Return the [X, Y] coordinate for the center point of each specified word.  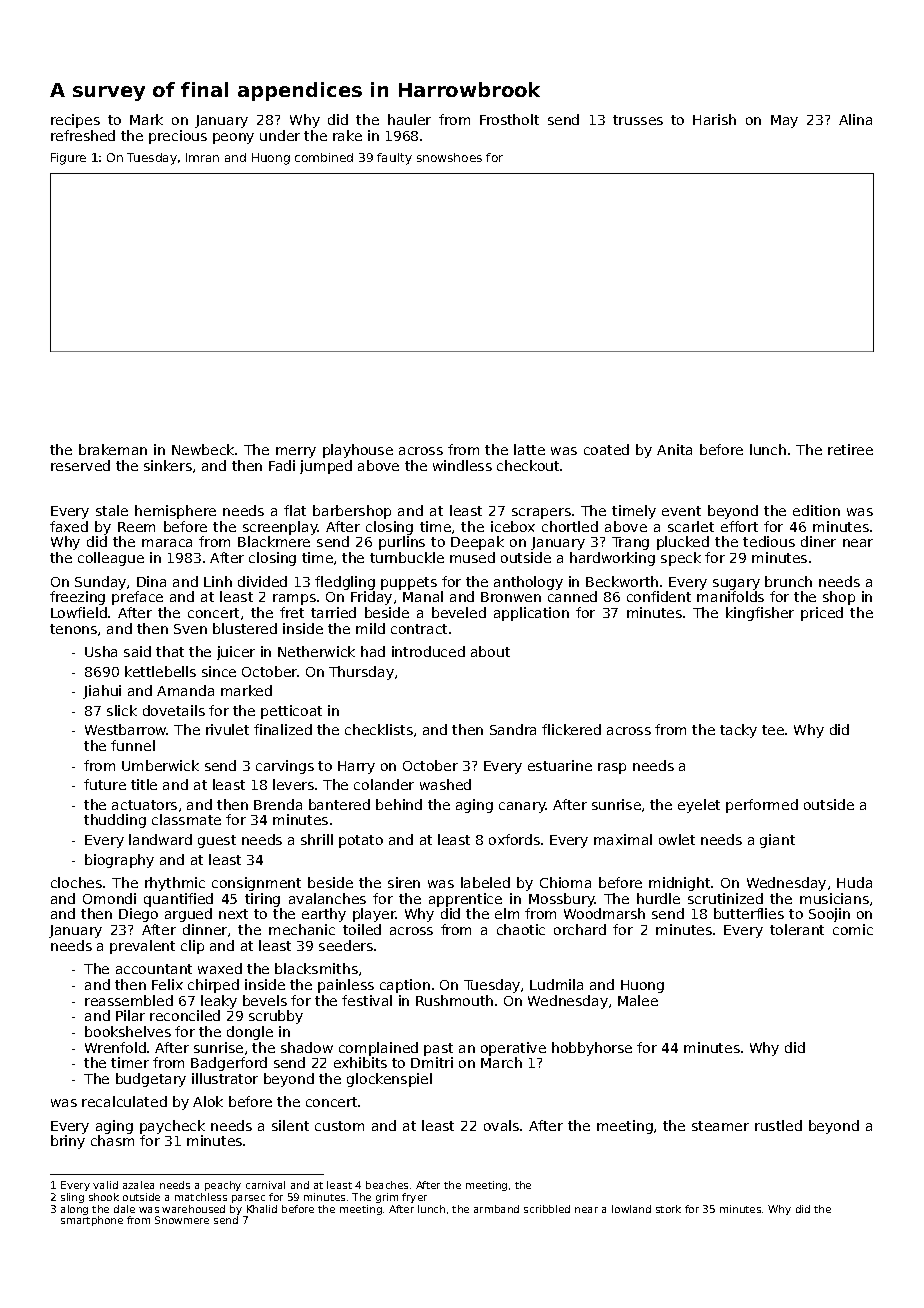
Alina [855, 119]
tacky [738, 731]
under [280, 135]
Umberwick [160, 765]
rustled [778, 1125]
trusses [638, 120]
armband [496, 1209]
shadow [307, 1047]
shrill [317, 839]
